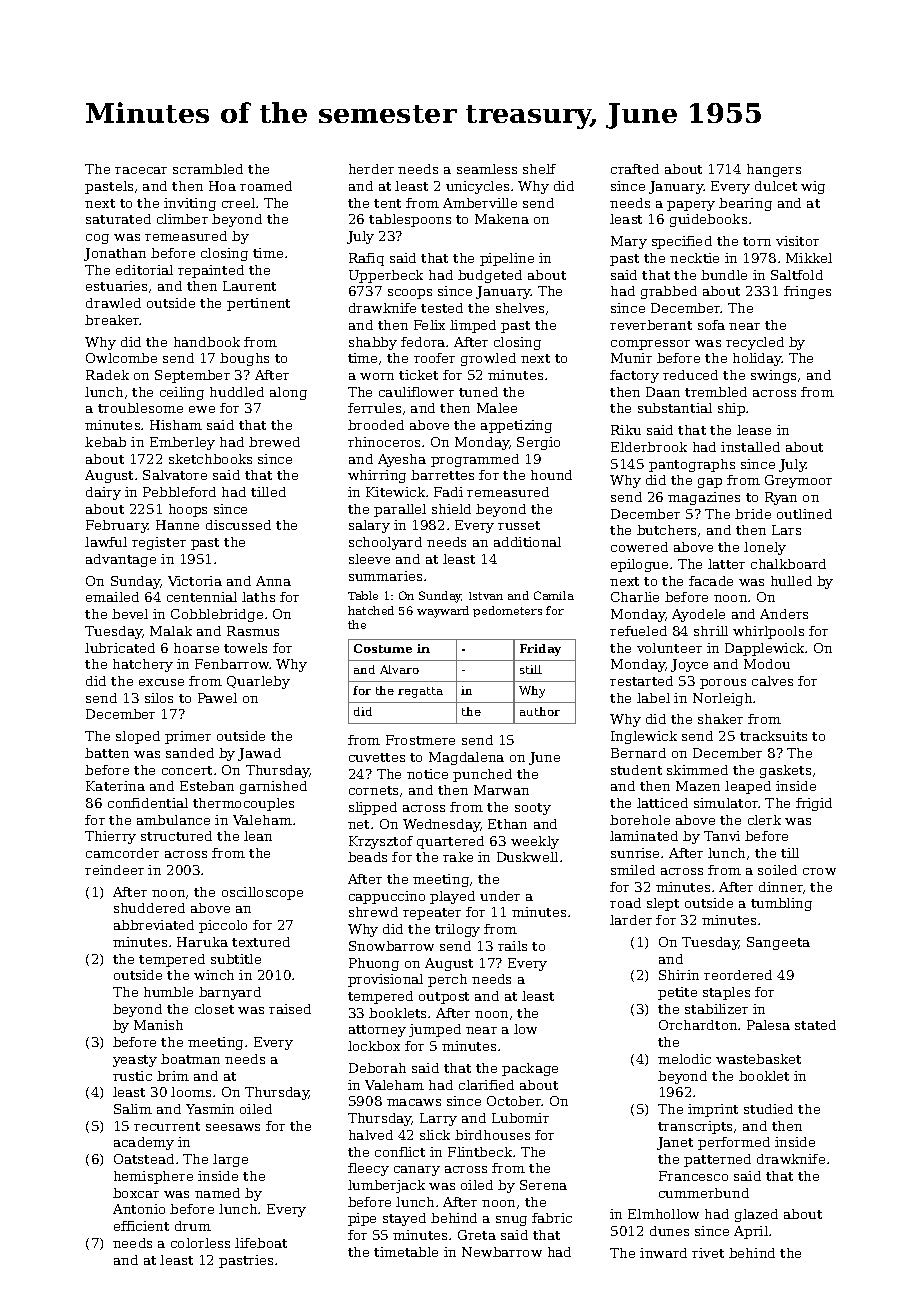 This screenshot has width=924, height=1308. What do you see at coordinates (116, 286) in the screenshot?
I see `estuaries` at bounding box center [116, 286].
